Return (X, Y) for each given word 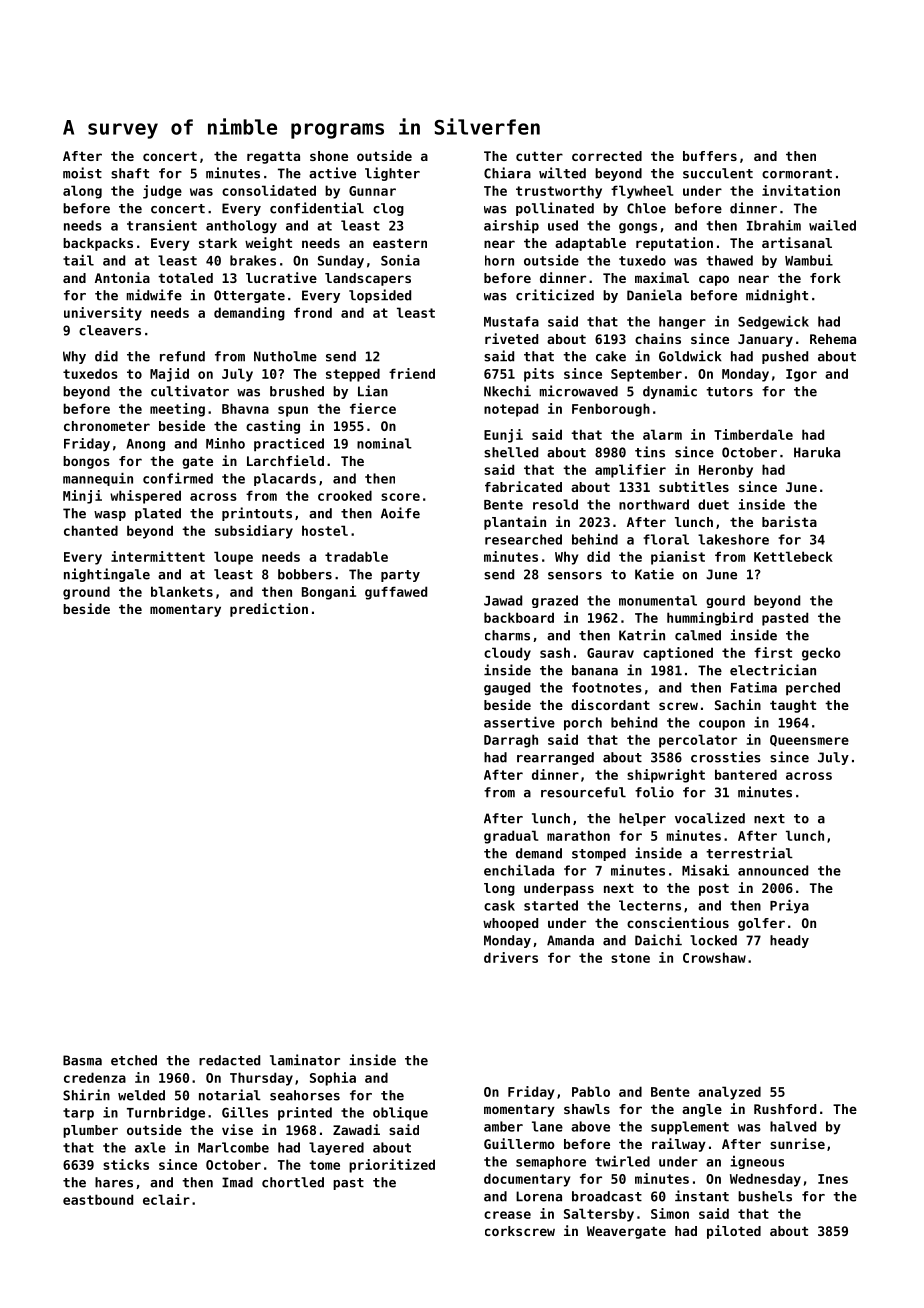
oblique (400, 1114)
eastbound (98, 1199)
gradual (511, 837)
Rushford (785, 1109)
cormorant (797, 174)
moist (82, 173)
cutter (539, 156)
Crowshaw (714, 957)
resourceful (583, 792)
